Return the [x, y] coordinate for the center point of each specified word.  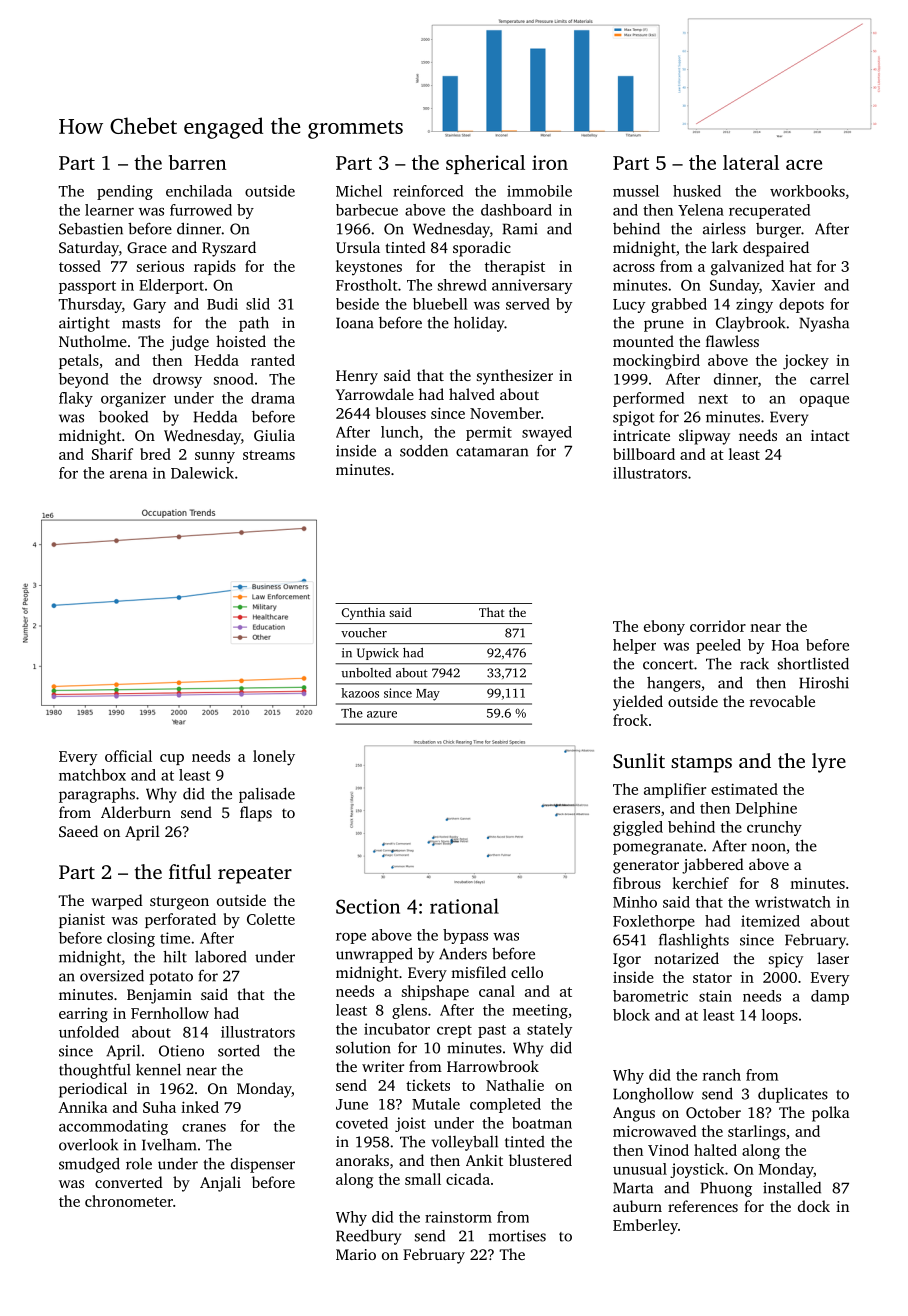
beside [357, 304]
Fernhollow [170, 1013]
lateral [751, 162]
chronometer [129, 1201]
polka [831, 1114]
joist [410, 1124]
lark [725, 247]
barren [197, 162]
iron [550, 162]
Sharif [112, 454]
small [423, 1179]
